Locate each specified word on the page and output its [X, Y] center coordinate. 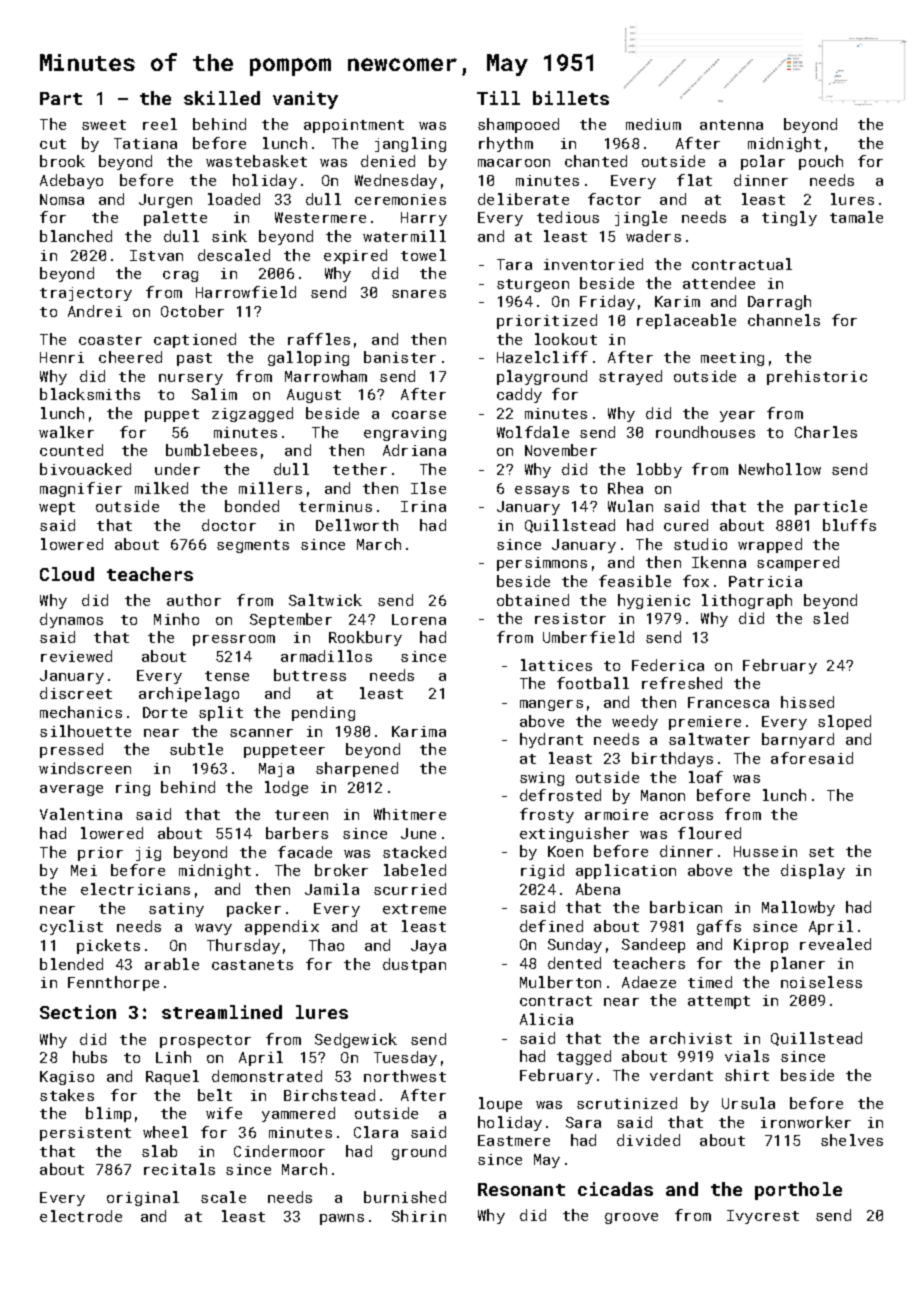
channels [784, 320]
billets [571, 98]
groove [631, 1218]
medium [653, 124]
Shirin [419, 1216]
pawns [342, 1219]
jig [148, 854]
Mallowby [798, 908]
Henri [62, 357]
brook [62, 161]
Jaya [428, 947]
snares [419, 294]
